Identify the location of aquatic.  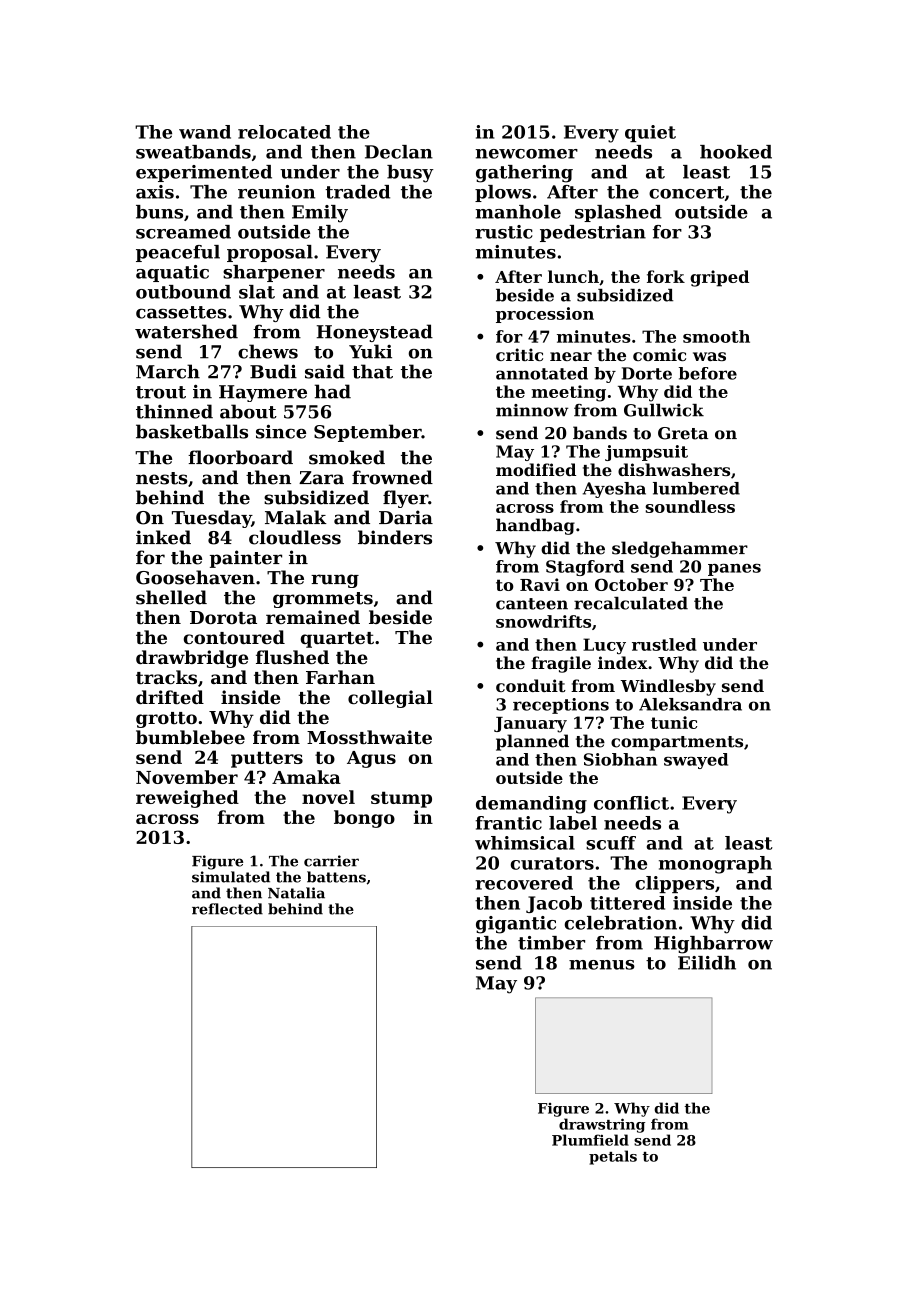
(172, 273).
